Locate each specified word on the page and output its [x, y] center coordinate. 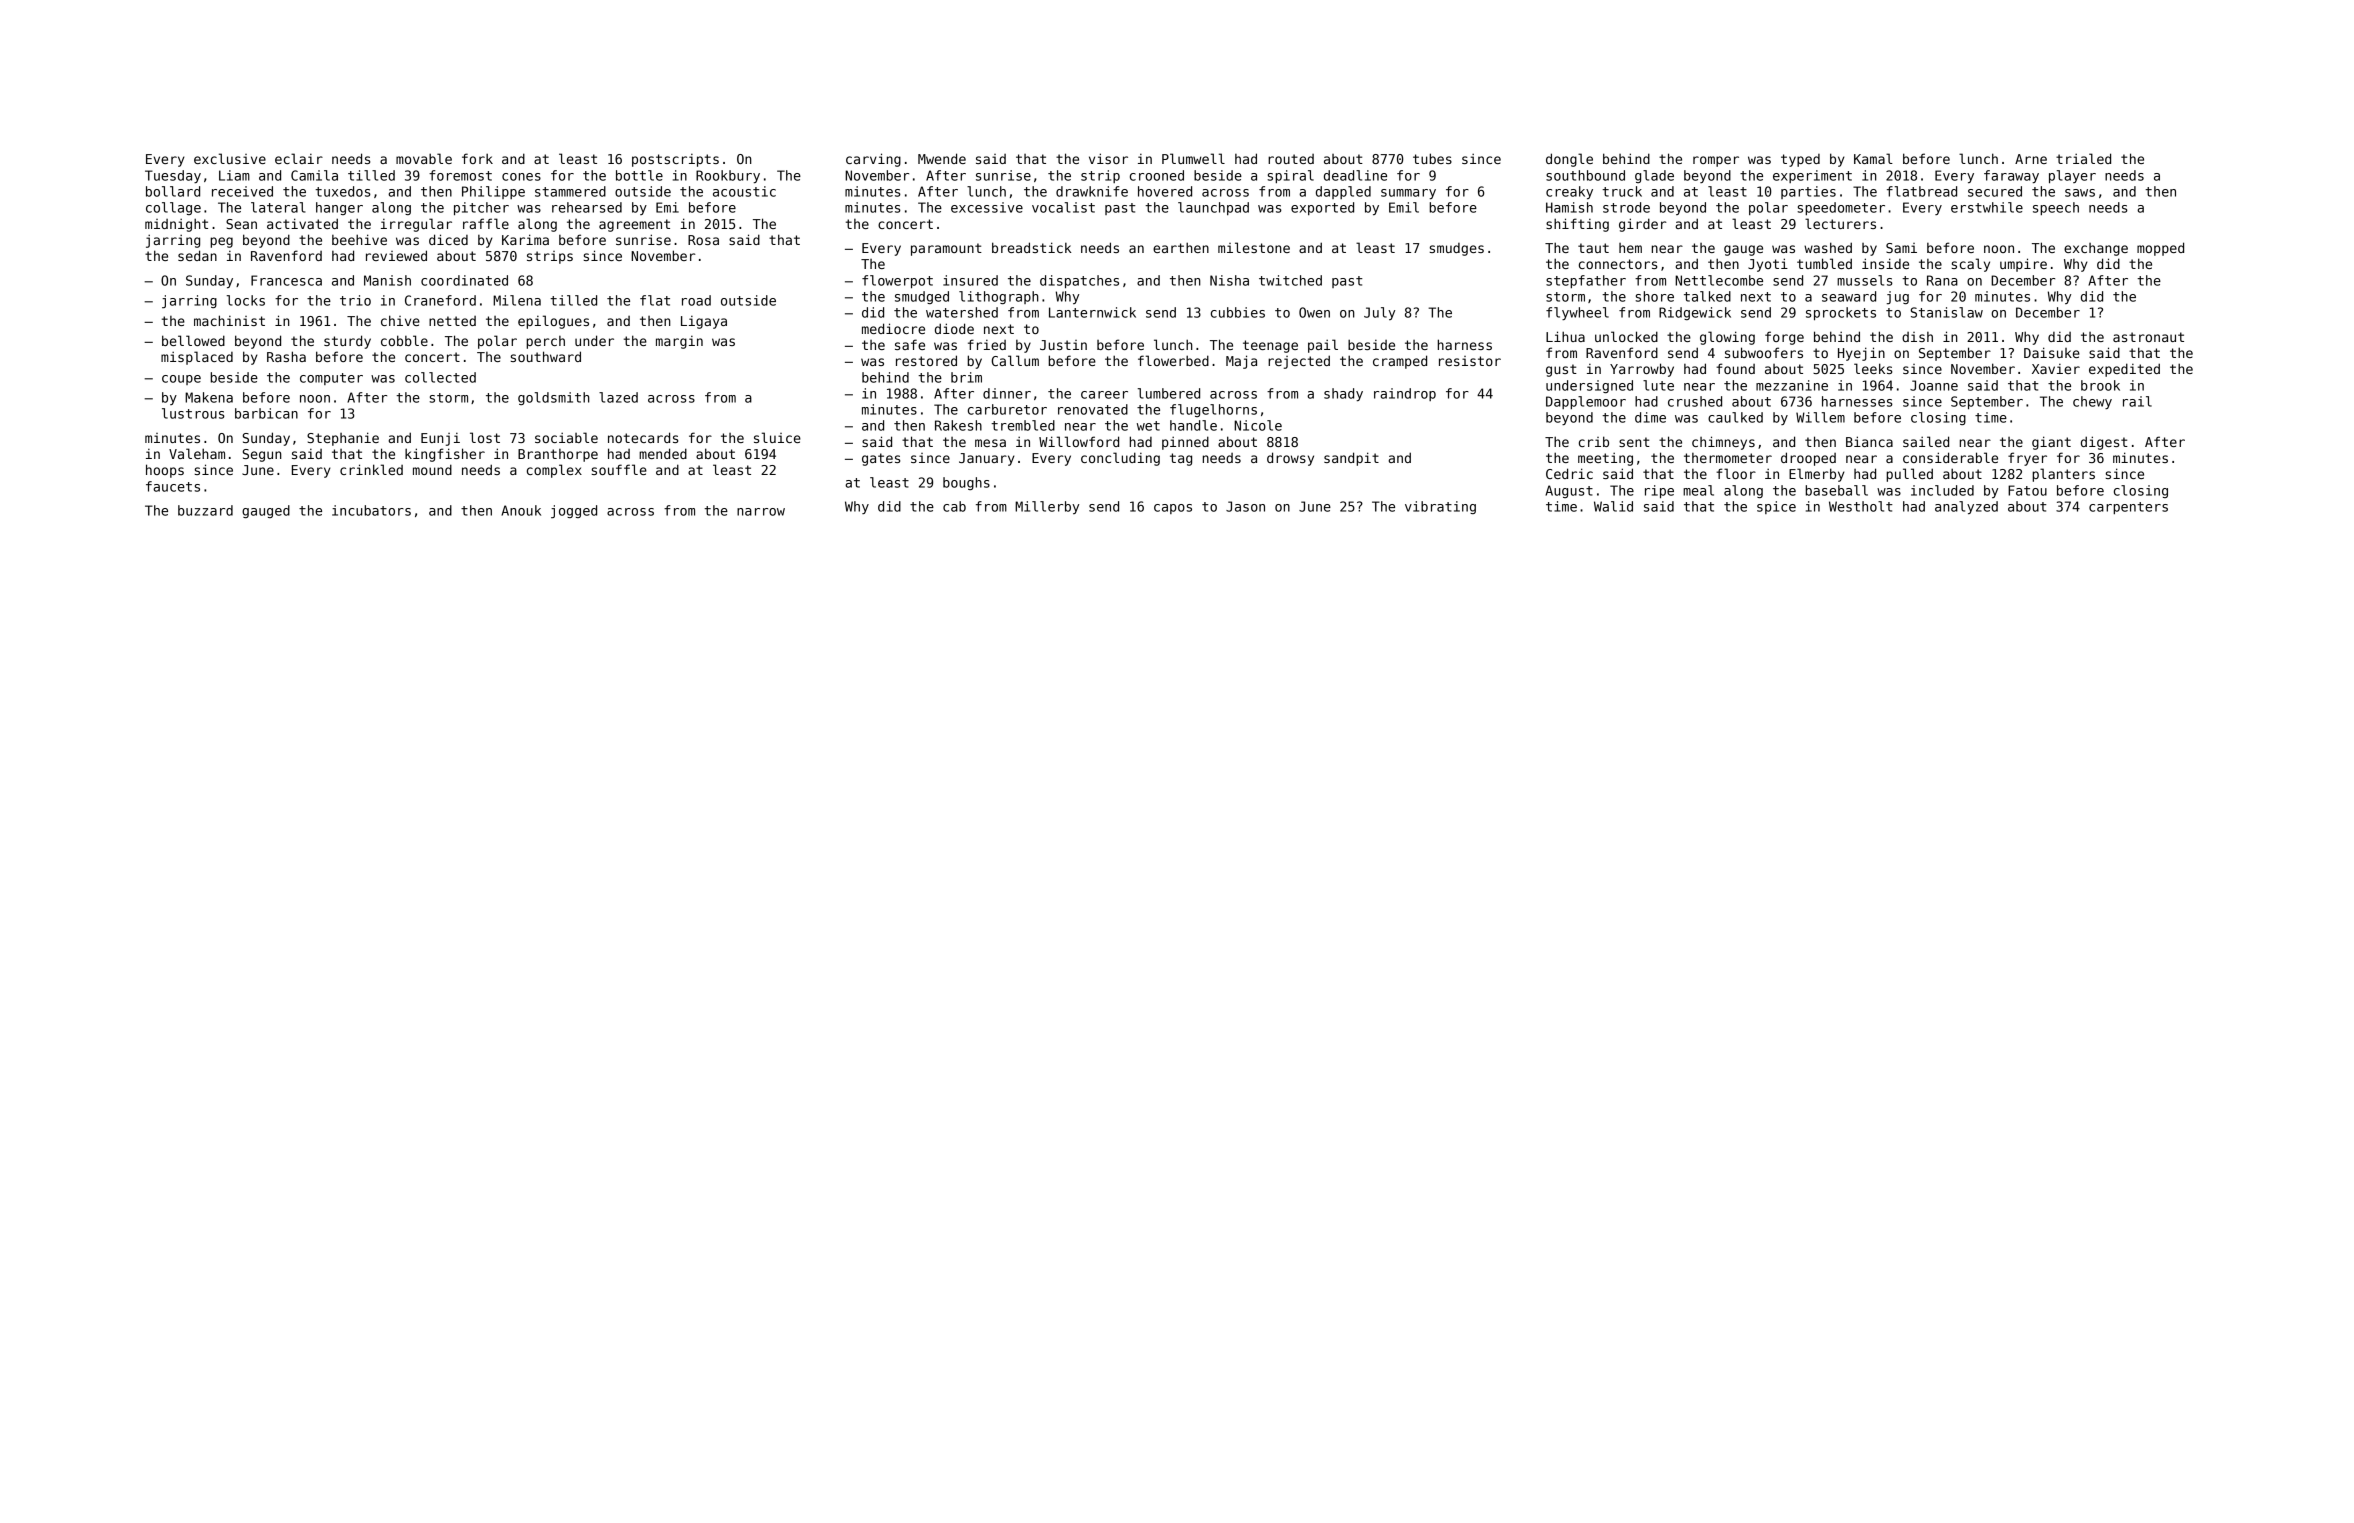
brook [2100, 385]
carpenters [2128, 508]
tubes [1432, 158]
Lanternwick [1092, 312]
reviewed [396, 255]
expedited [2124, 370]
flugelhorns [1213, 410]
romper [1716, 161]
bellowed [193, 340]
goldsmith [554, 398]
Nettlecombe [1719, 280]
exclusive [230, 158]
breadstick [1032, 247]
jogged [574, 511]
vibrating [1440, 507]
